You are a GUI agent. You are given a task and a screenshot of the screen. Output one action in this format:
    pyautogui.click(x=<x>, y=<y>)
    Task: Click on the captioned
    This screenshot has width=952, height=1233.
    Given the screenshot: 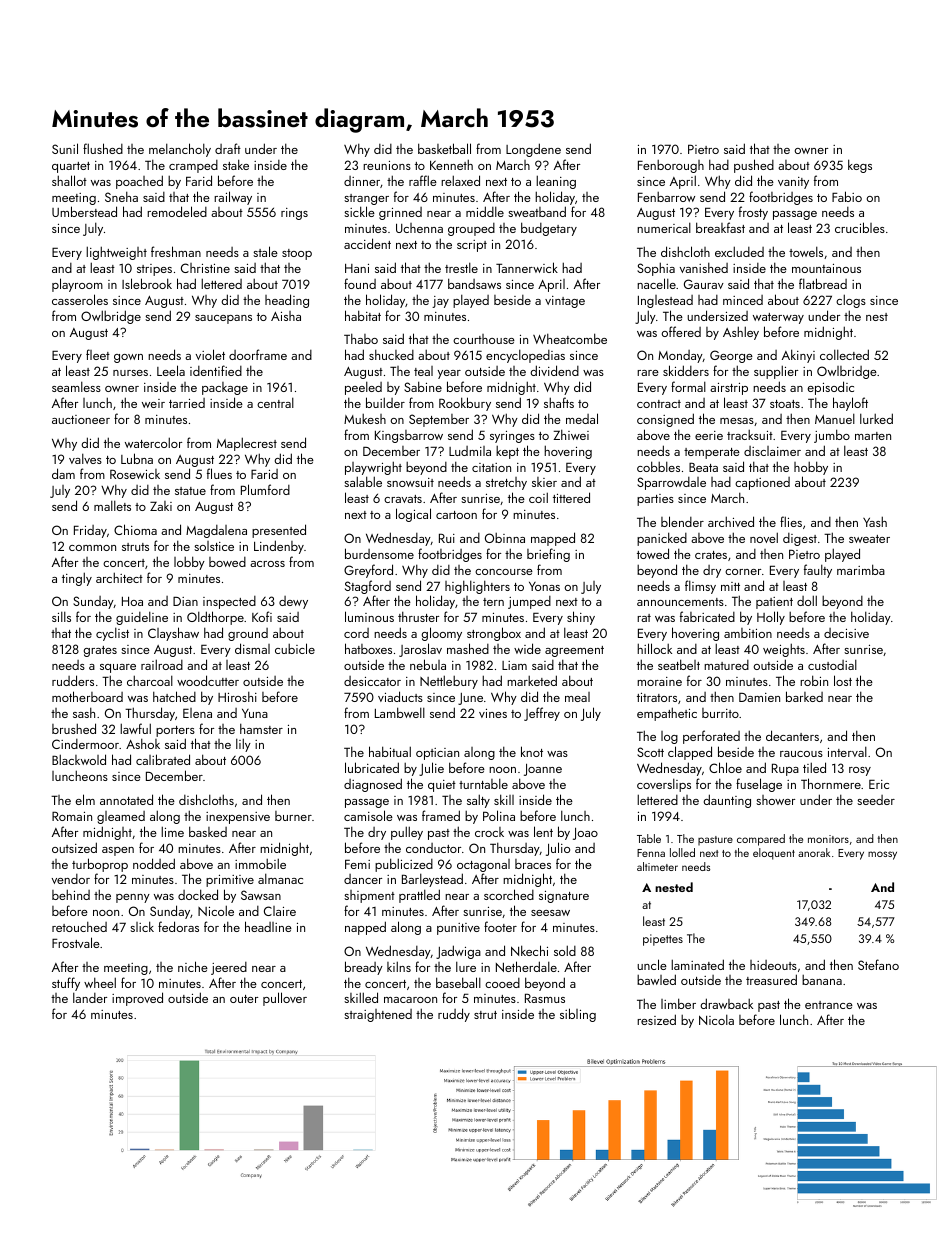 What is the action you would take?
    pyautogui.click(x=762, y=483)
